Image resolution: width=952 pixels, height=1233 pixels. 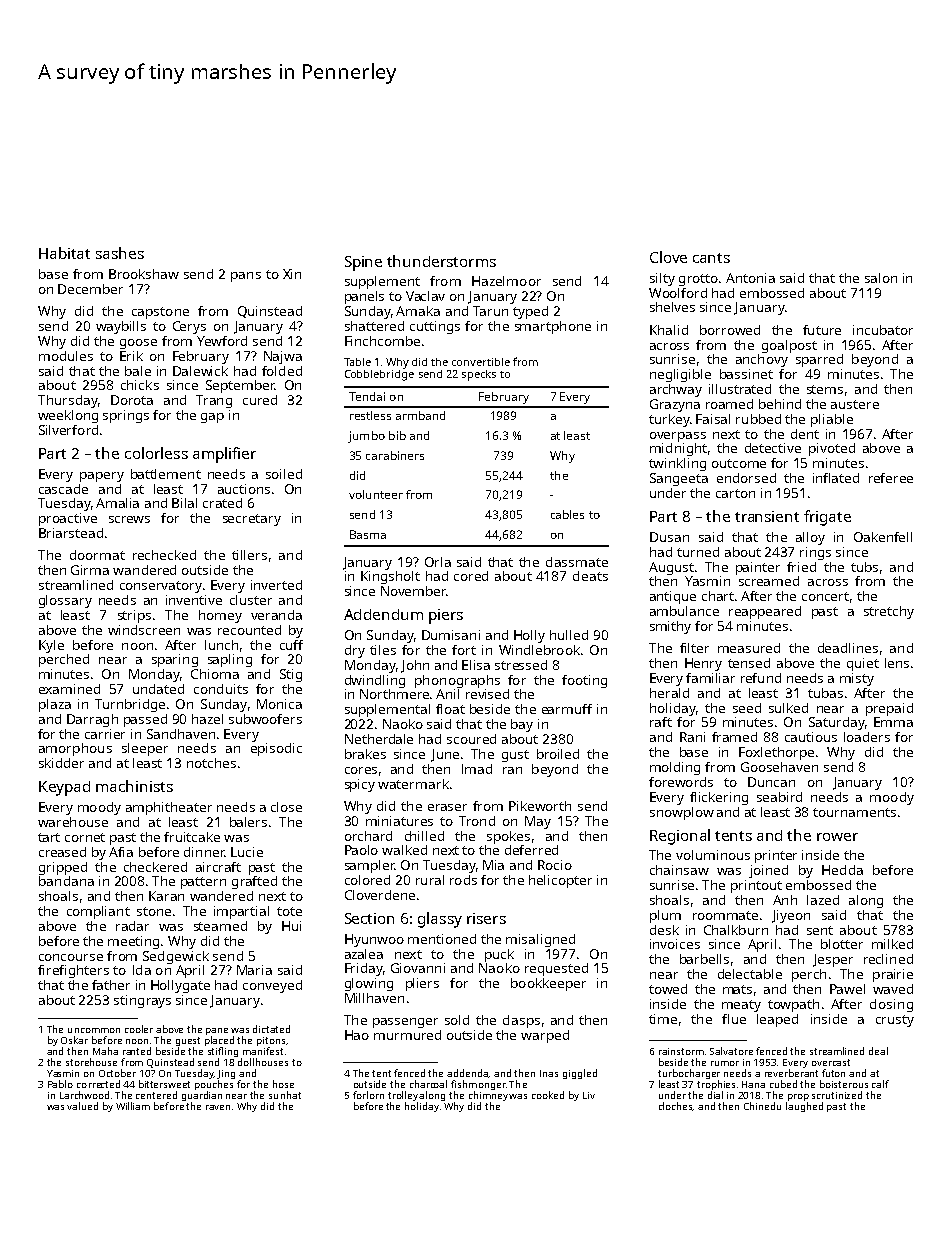 What do you see at coordinates (521, 1021) in the document?
I see `clasps` at bounding box center [521, 1021].
